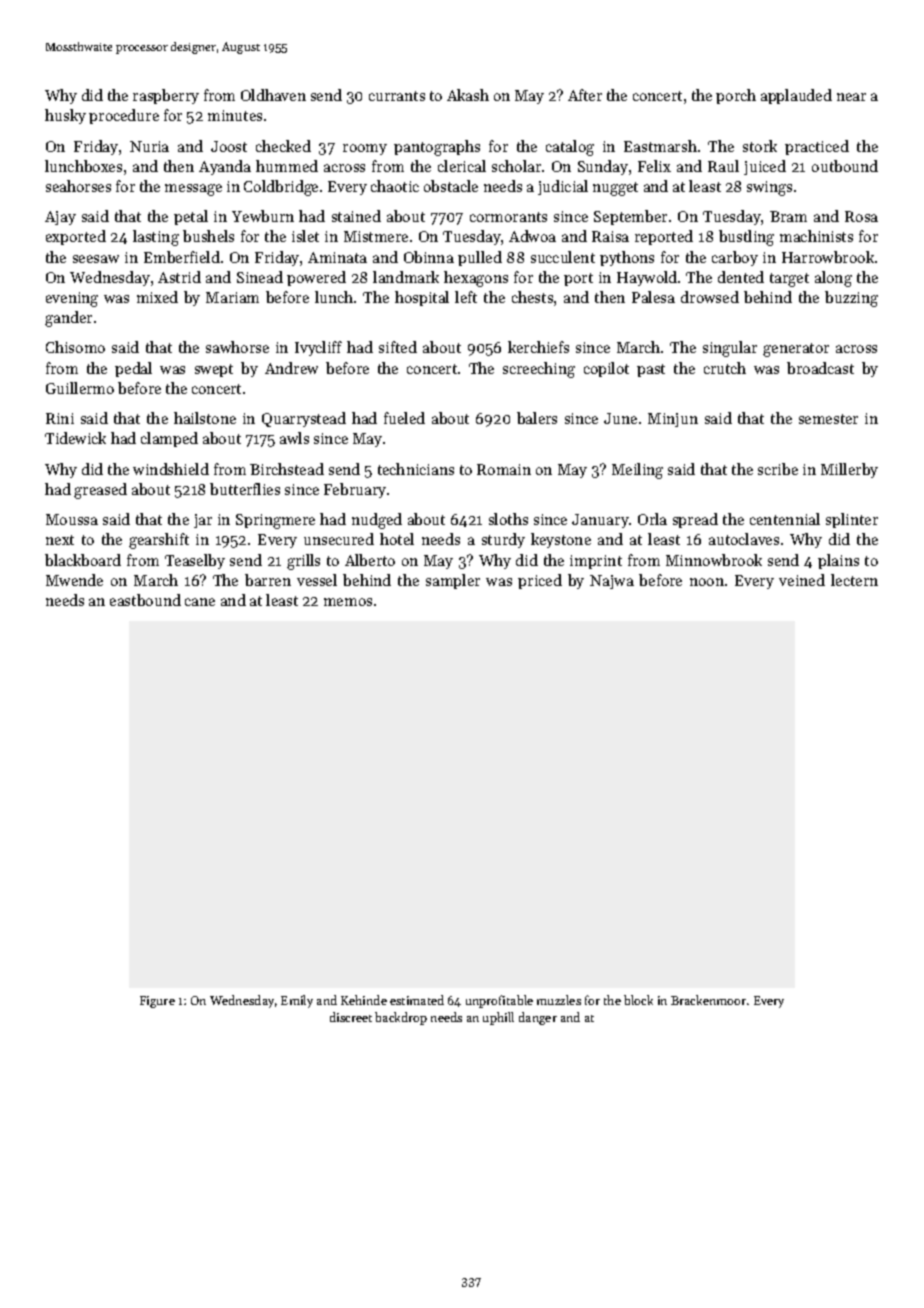 Image resolution: width=924 pixels, height=1308 pixels. What do you see at coordinates (508, 519) in the screenshot?
I see `sloths` at bounding box center [508, 519].
